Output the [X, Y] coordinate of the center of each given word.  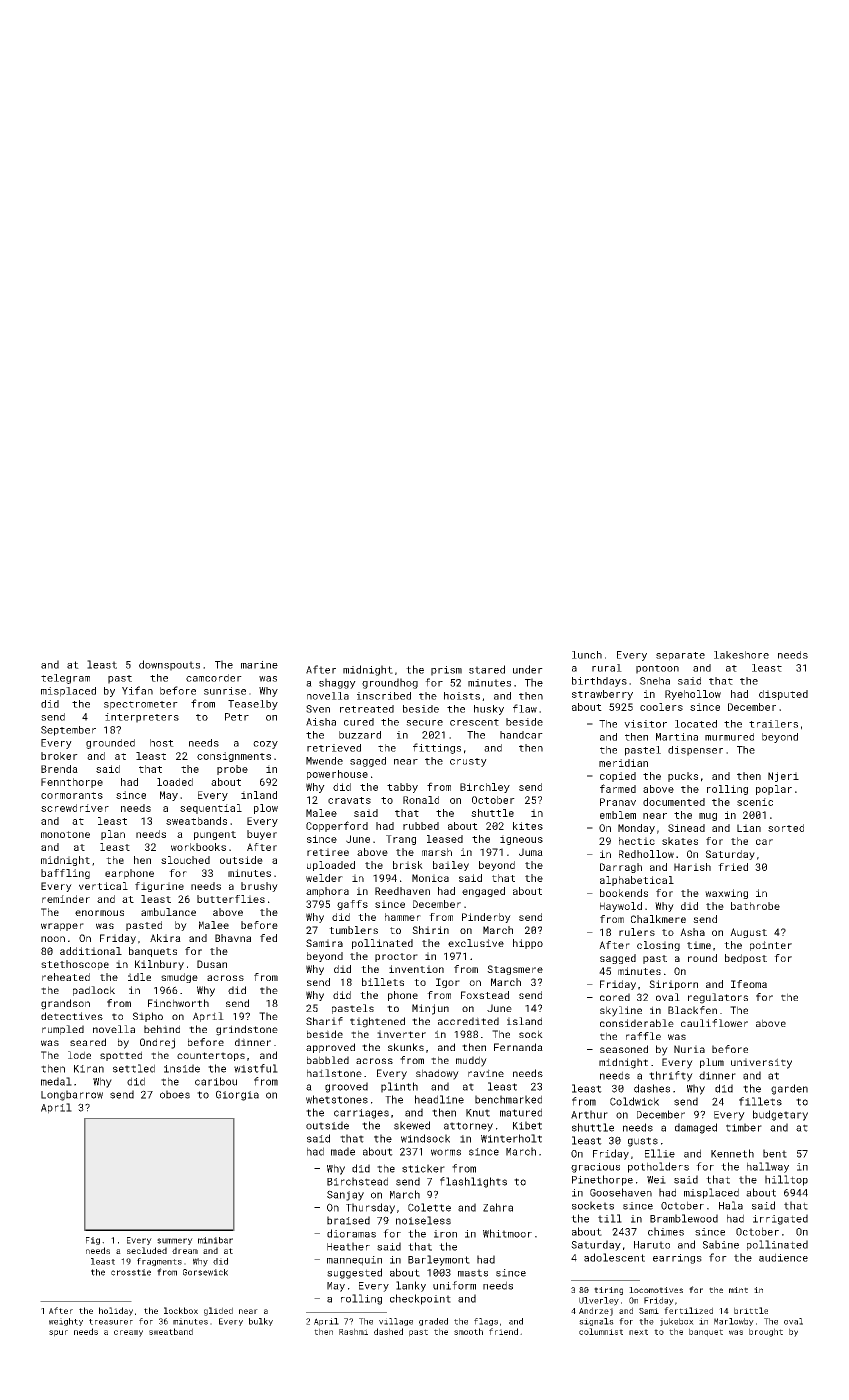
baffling [65, 874]
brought [766, 1332]
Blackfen [692, 1010]
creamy [128, 1333]
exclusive [476, 943]
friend [503, 1331]
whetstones [337, 1099]
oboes [175, 1094]
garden [789, 1089]
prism [446, 671]
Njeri [783, 777]
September [68, 731]
